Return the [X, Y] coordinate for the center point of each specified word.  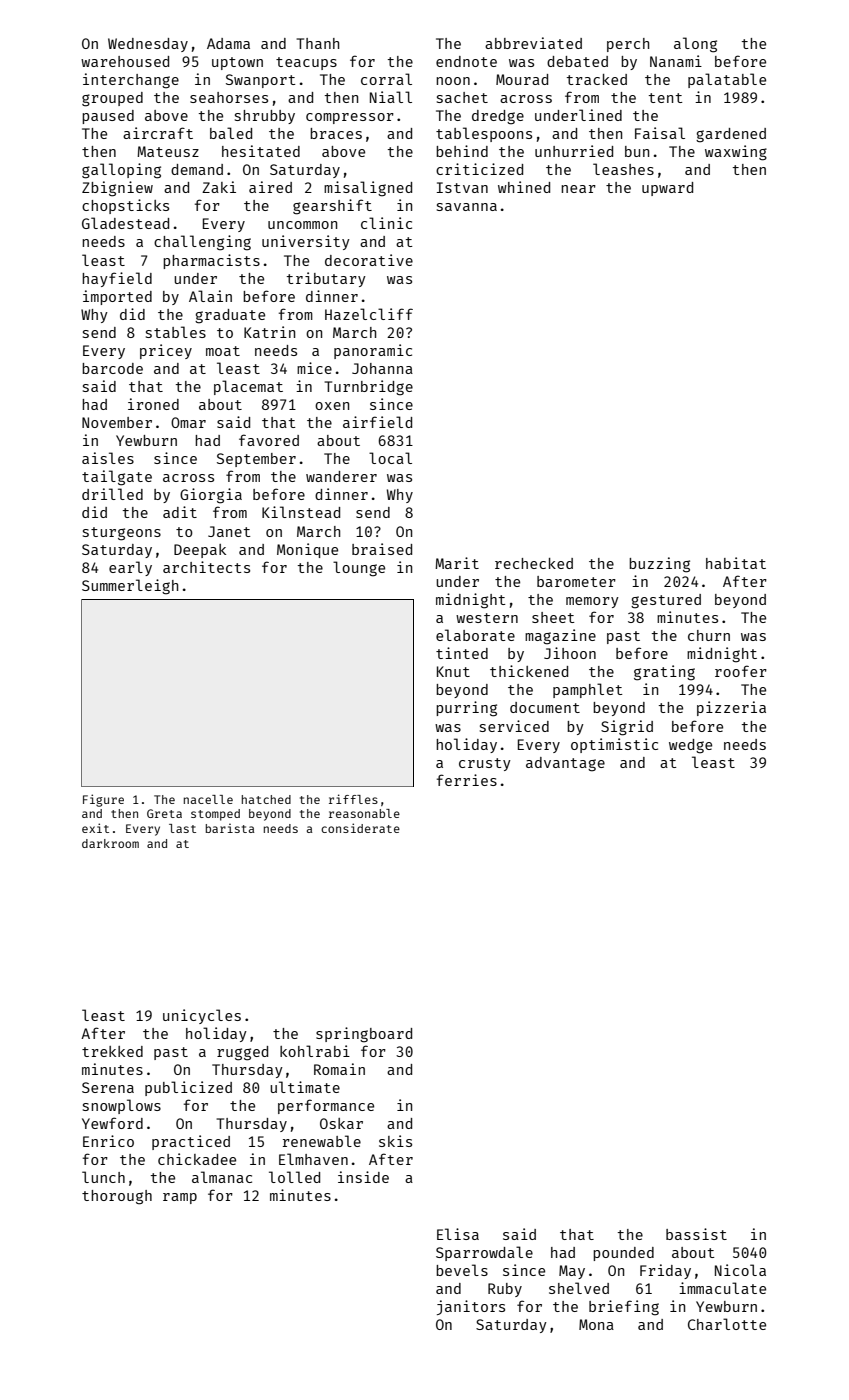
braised [382, 549]
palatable [727, 80]
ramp [180, 1198]
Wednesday [148, 45]
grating [664, 673]
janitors [471, 1307]
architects [206, 567]
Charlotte [727, 1324]
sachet [462, 97]
